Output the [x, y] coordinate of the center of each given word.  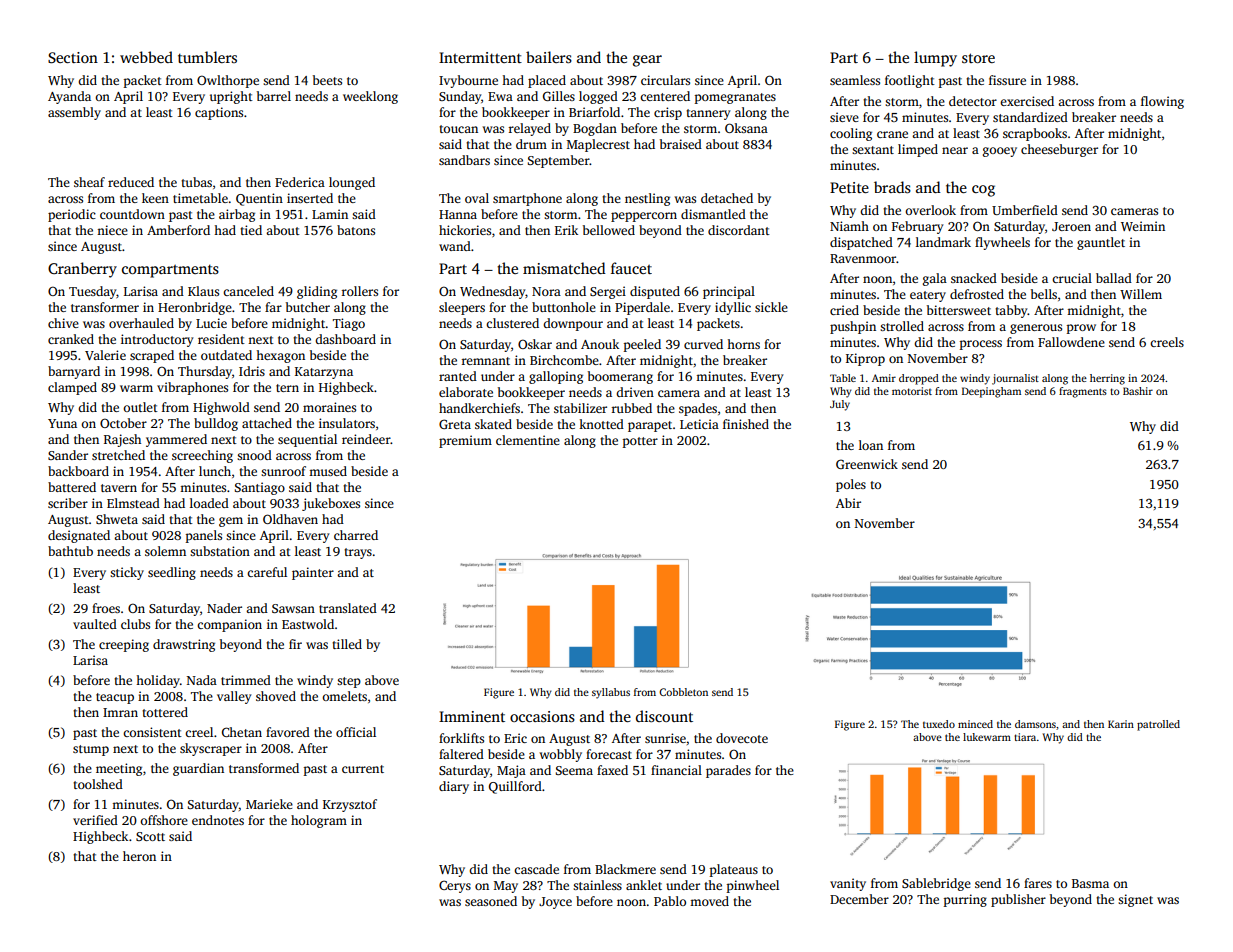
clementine [528, 440]
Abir [848, 503]
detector [973, 101]
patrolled [1158, 725]
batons [356, 230]
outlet [140, 407]
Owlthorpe [228, 81]
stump [91, 750]
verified [95, 820]
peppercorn [644, 217]
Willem [1141, 294]
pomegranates [735, 98]
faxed [612, 770]
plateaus [734, 870]
